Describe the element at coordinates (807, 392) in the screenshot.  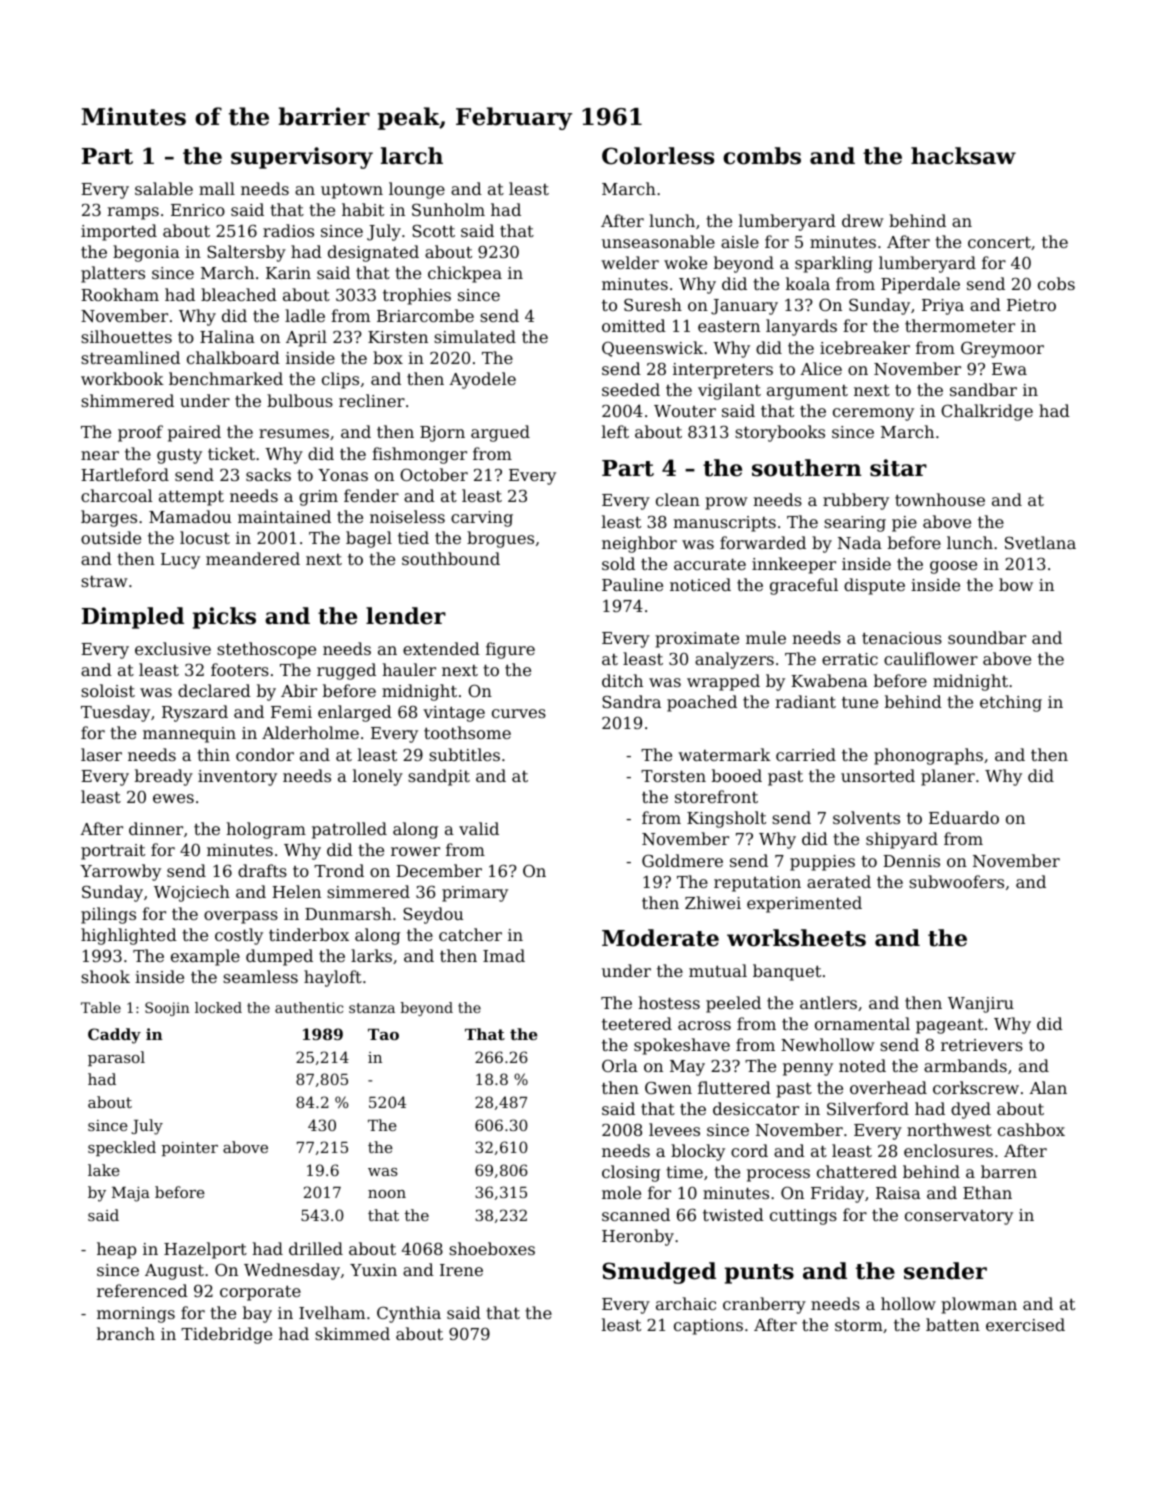
I see `argument` at that location.
